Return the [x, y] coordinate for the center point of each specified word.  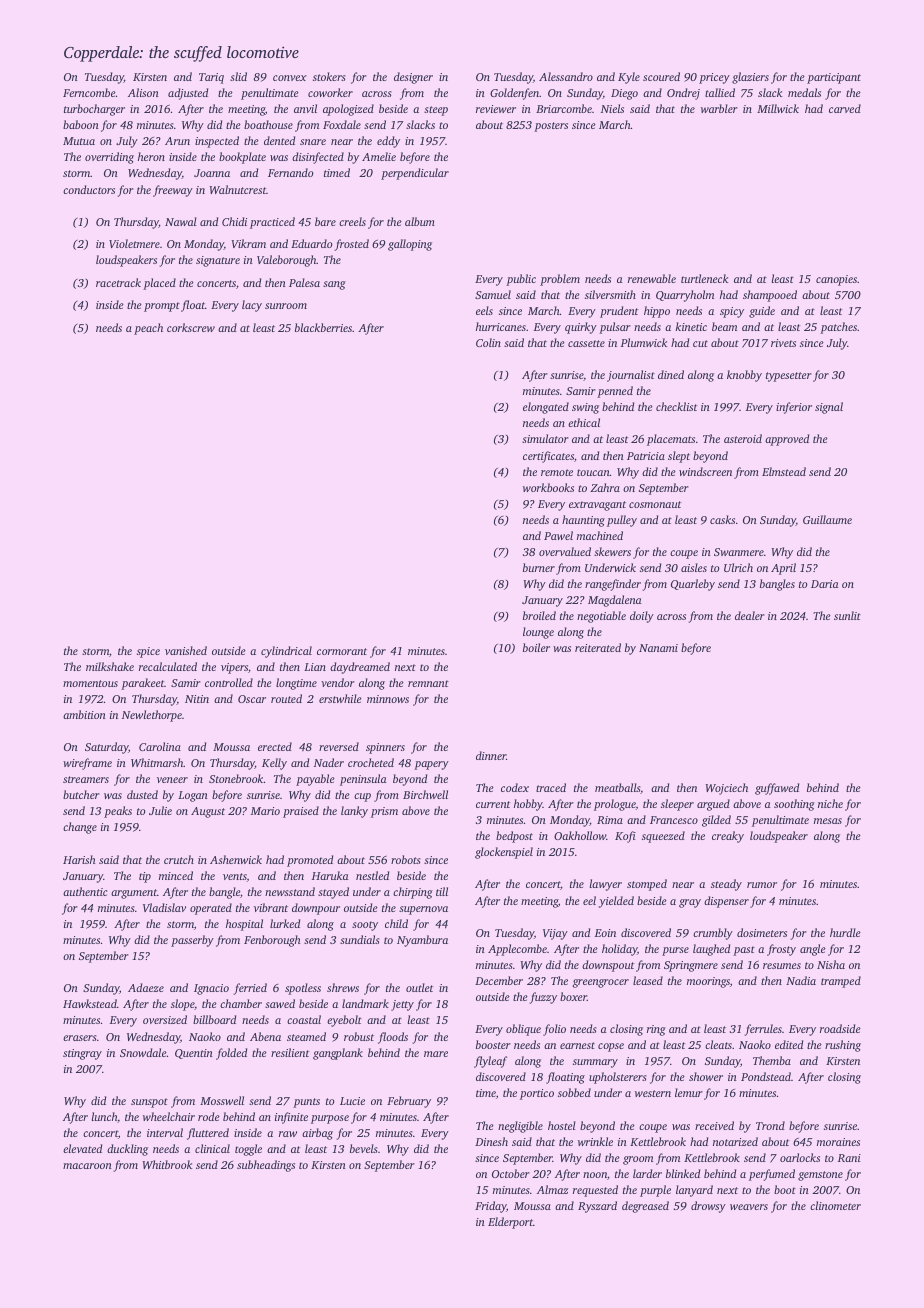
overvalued [565, 551]
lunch [104, 1116]
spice [148, 652]
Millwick [778, 108]
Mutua [79, 141]
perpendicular [415, 174]
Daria [825, 584]
